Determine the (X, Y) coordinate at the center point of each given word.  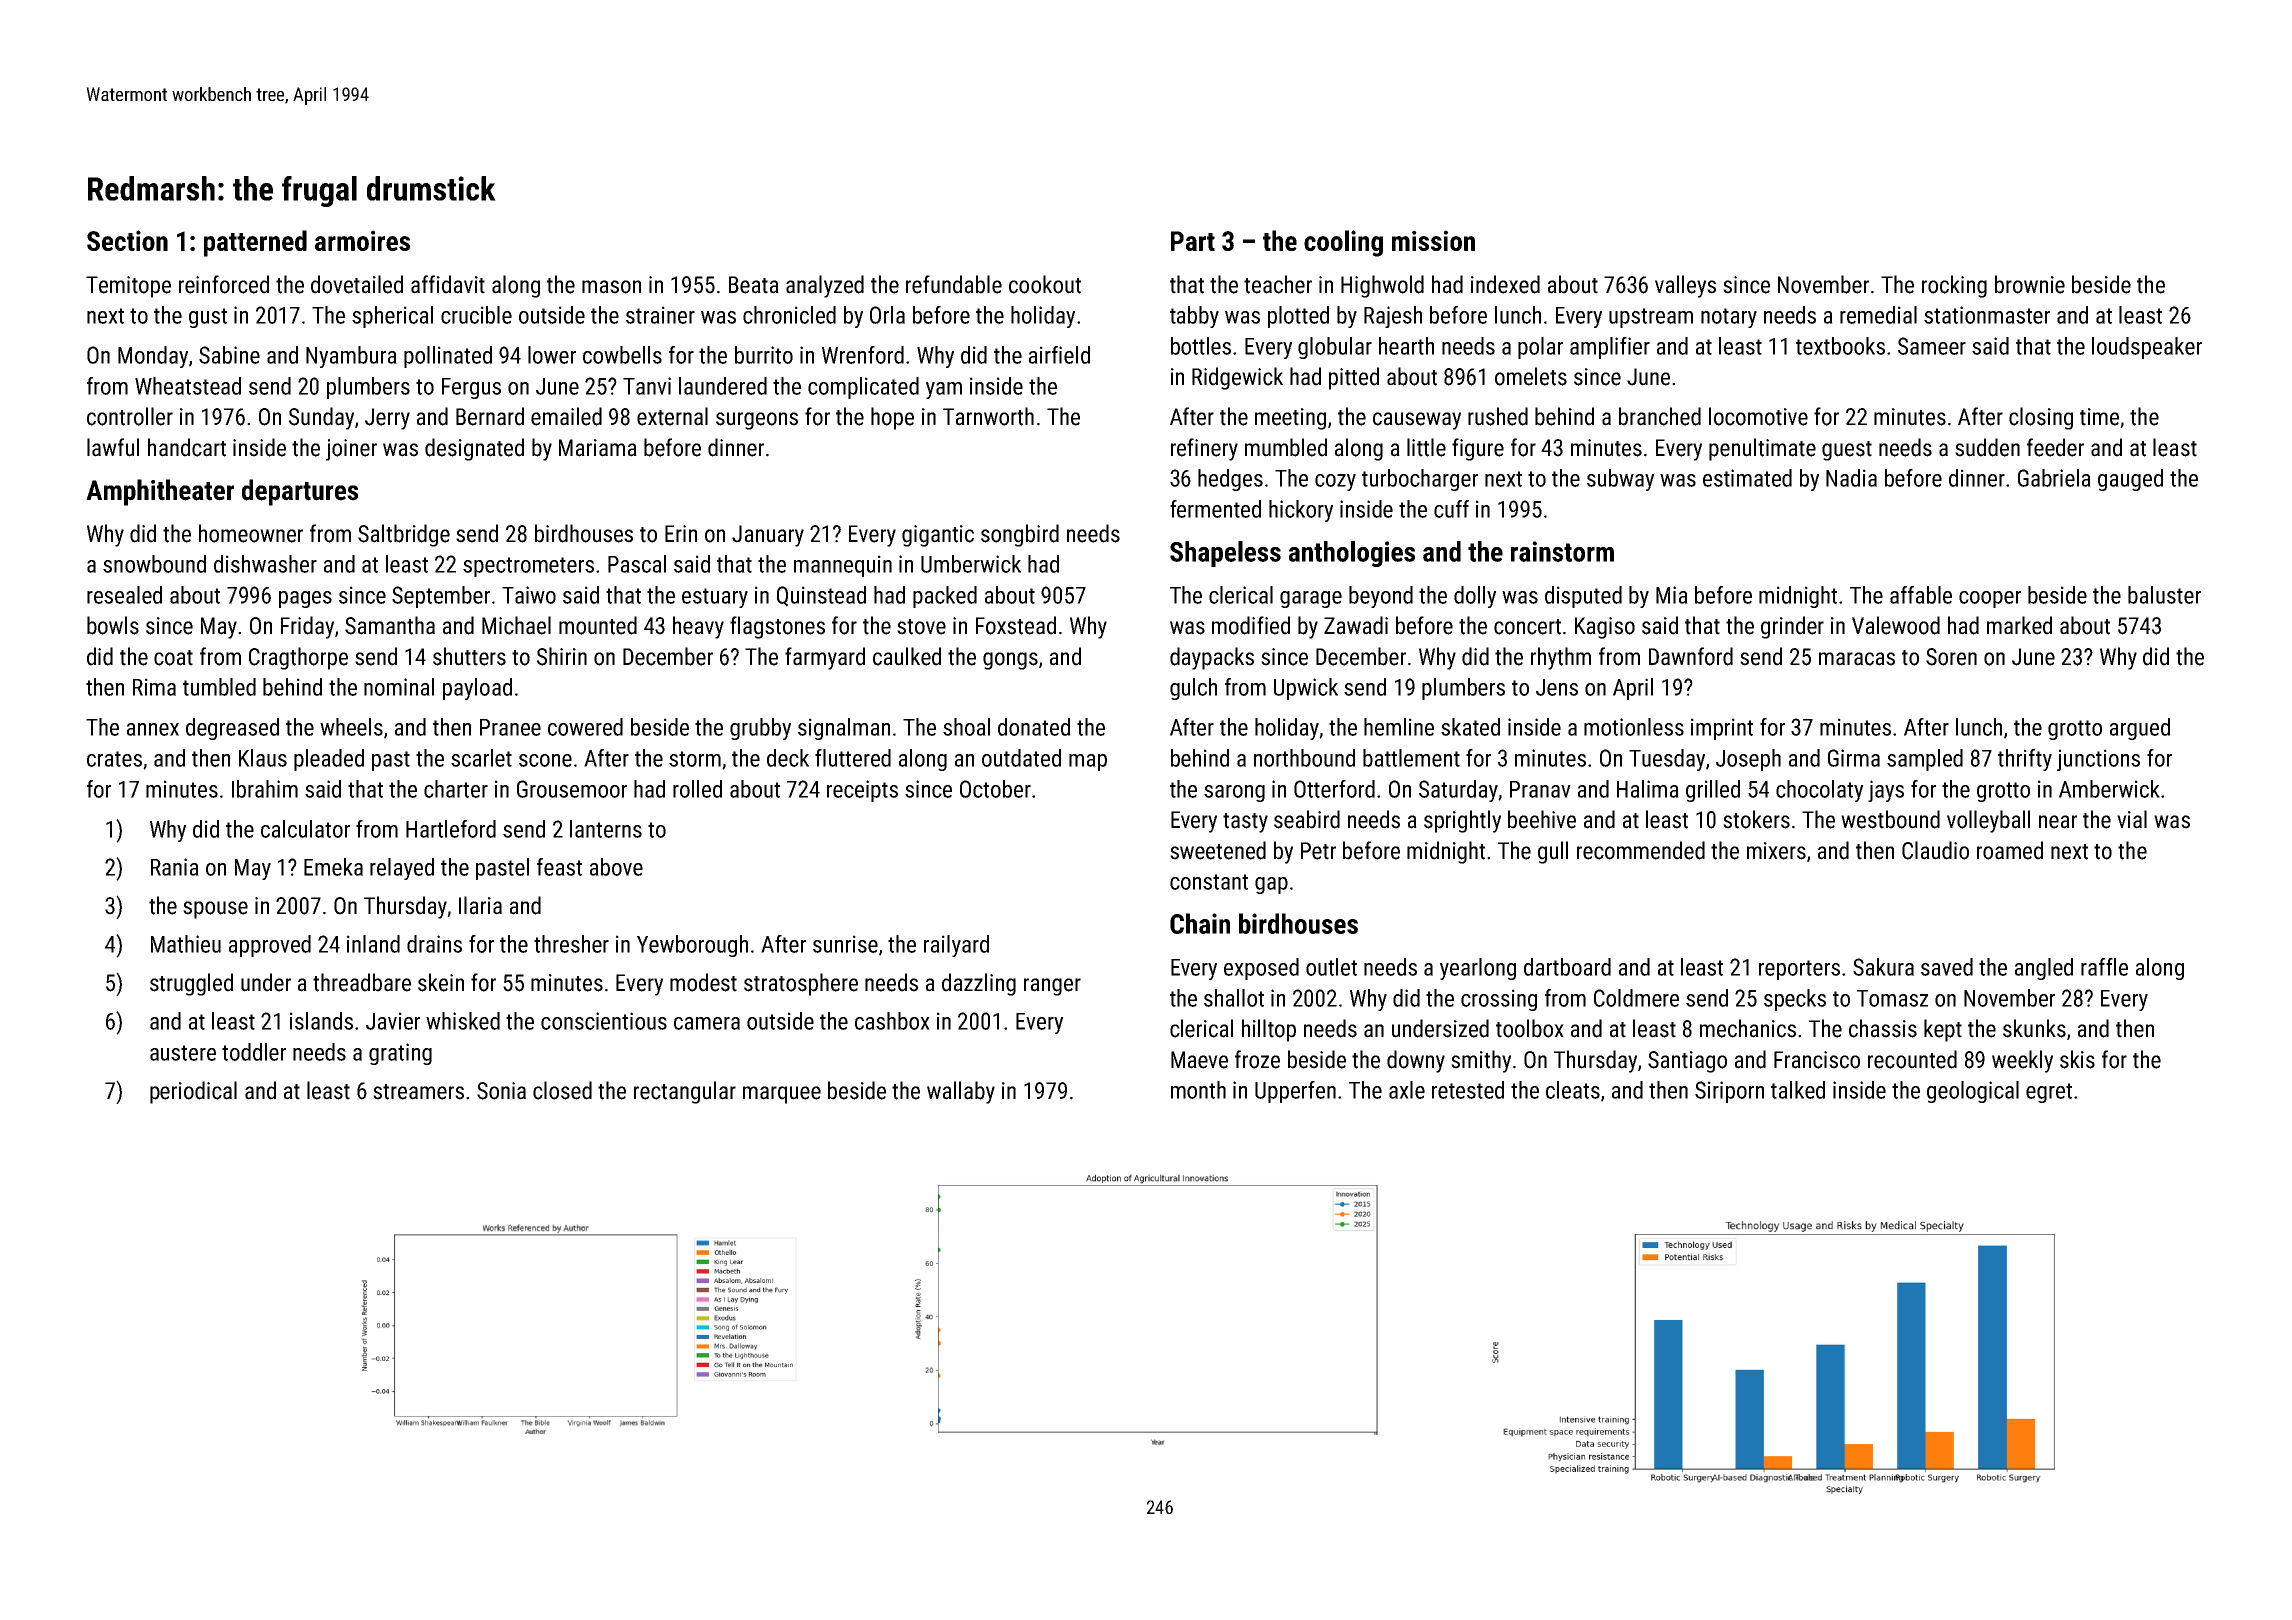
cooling (1343, 243)
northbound (1304, 758)
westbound (1890, 819)
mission (1433, 240)
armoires (362, 240)
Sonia (501, 1091)
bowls (113, 625)
